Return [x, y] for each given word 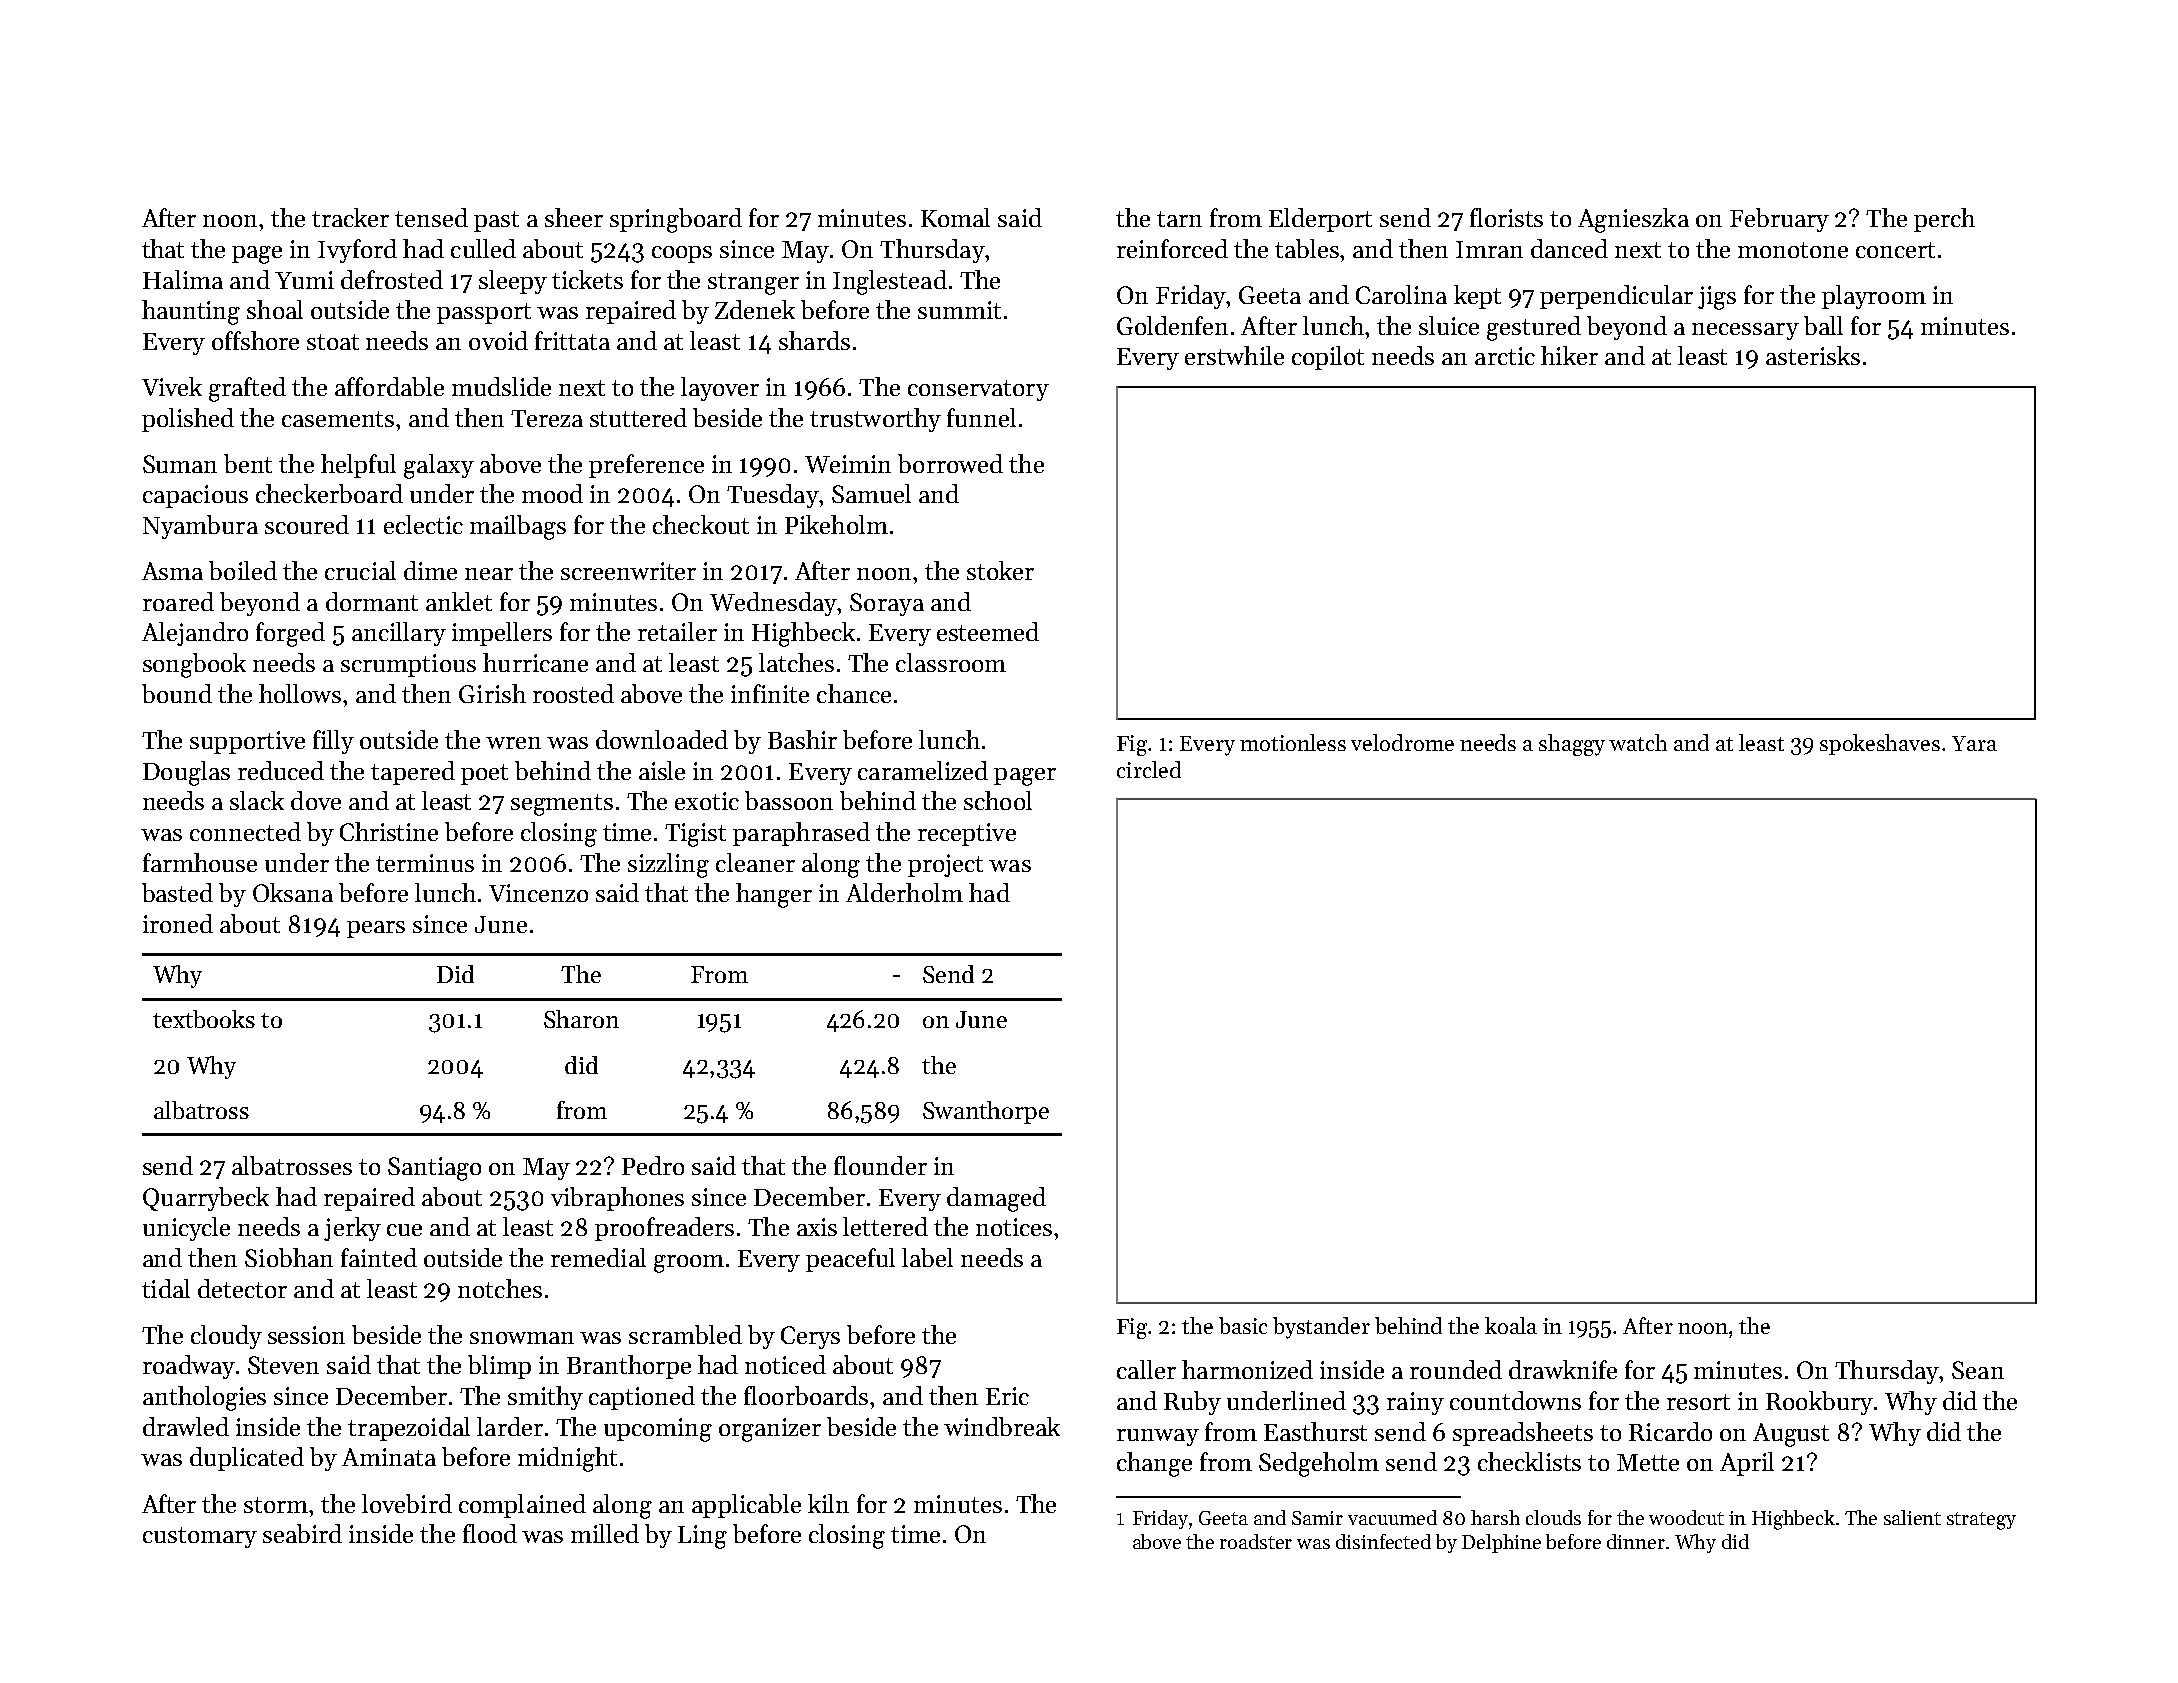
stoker [1000, 570]
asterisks [1813, 355]
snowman [522, 1338]
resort [1698, 1402]
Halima [183, 279]
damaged [996, 1199]
